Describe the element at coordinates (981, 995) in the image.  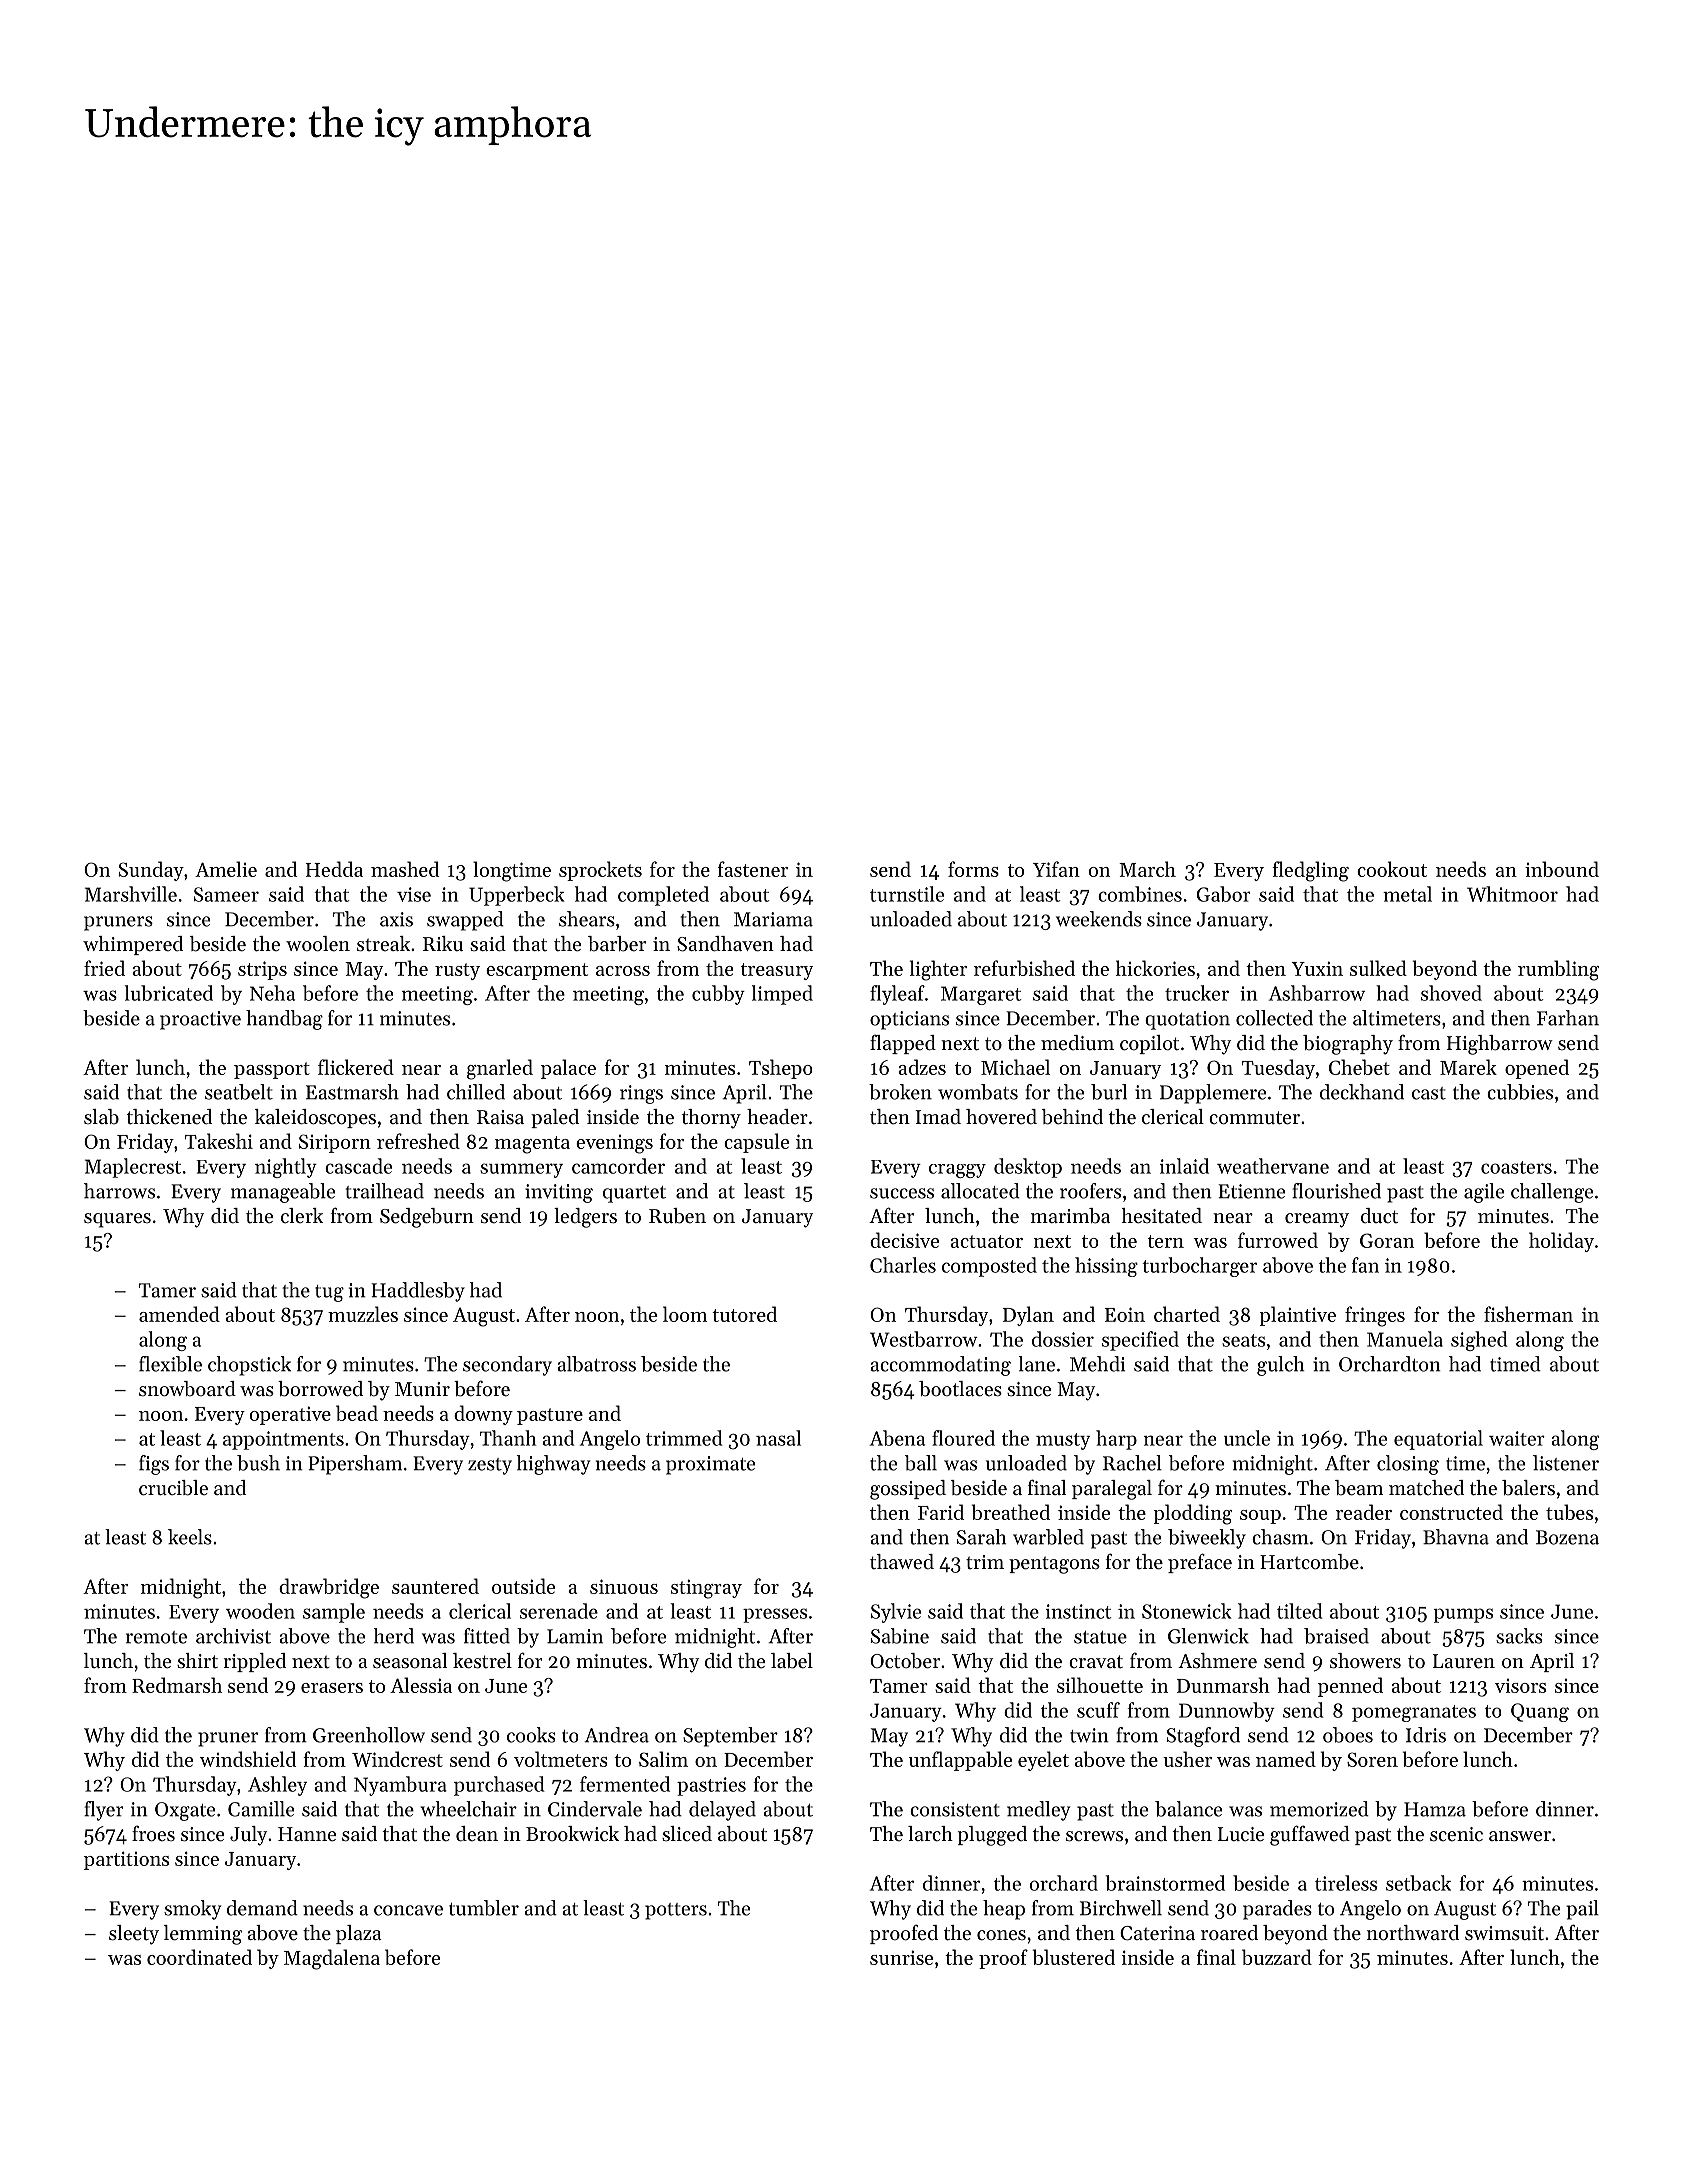
I see `Margaret` at that location.
